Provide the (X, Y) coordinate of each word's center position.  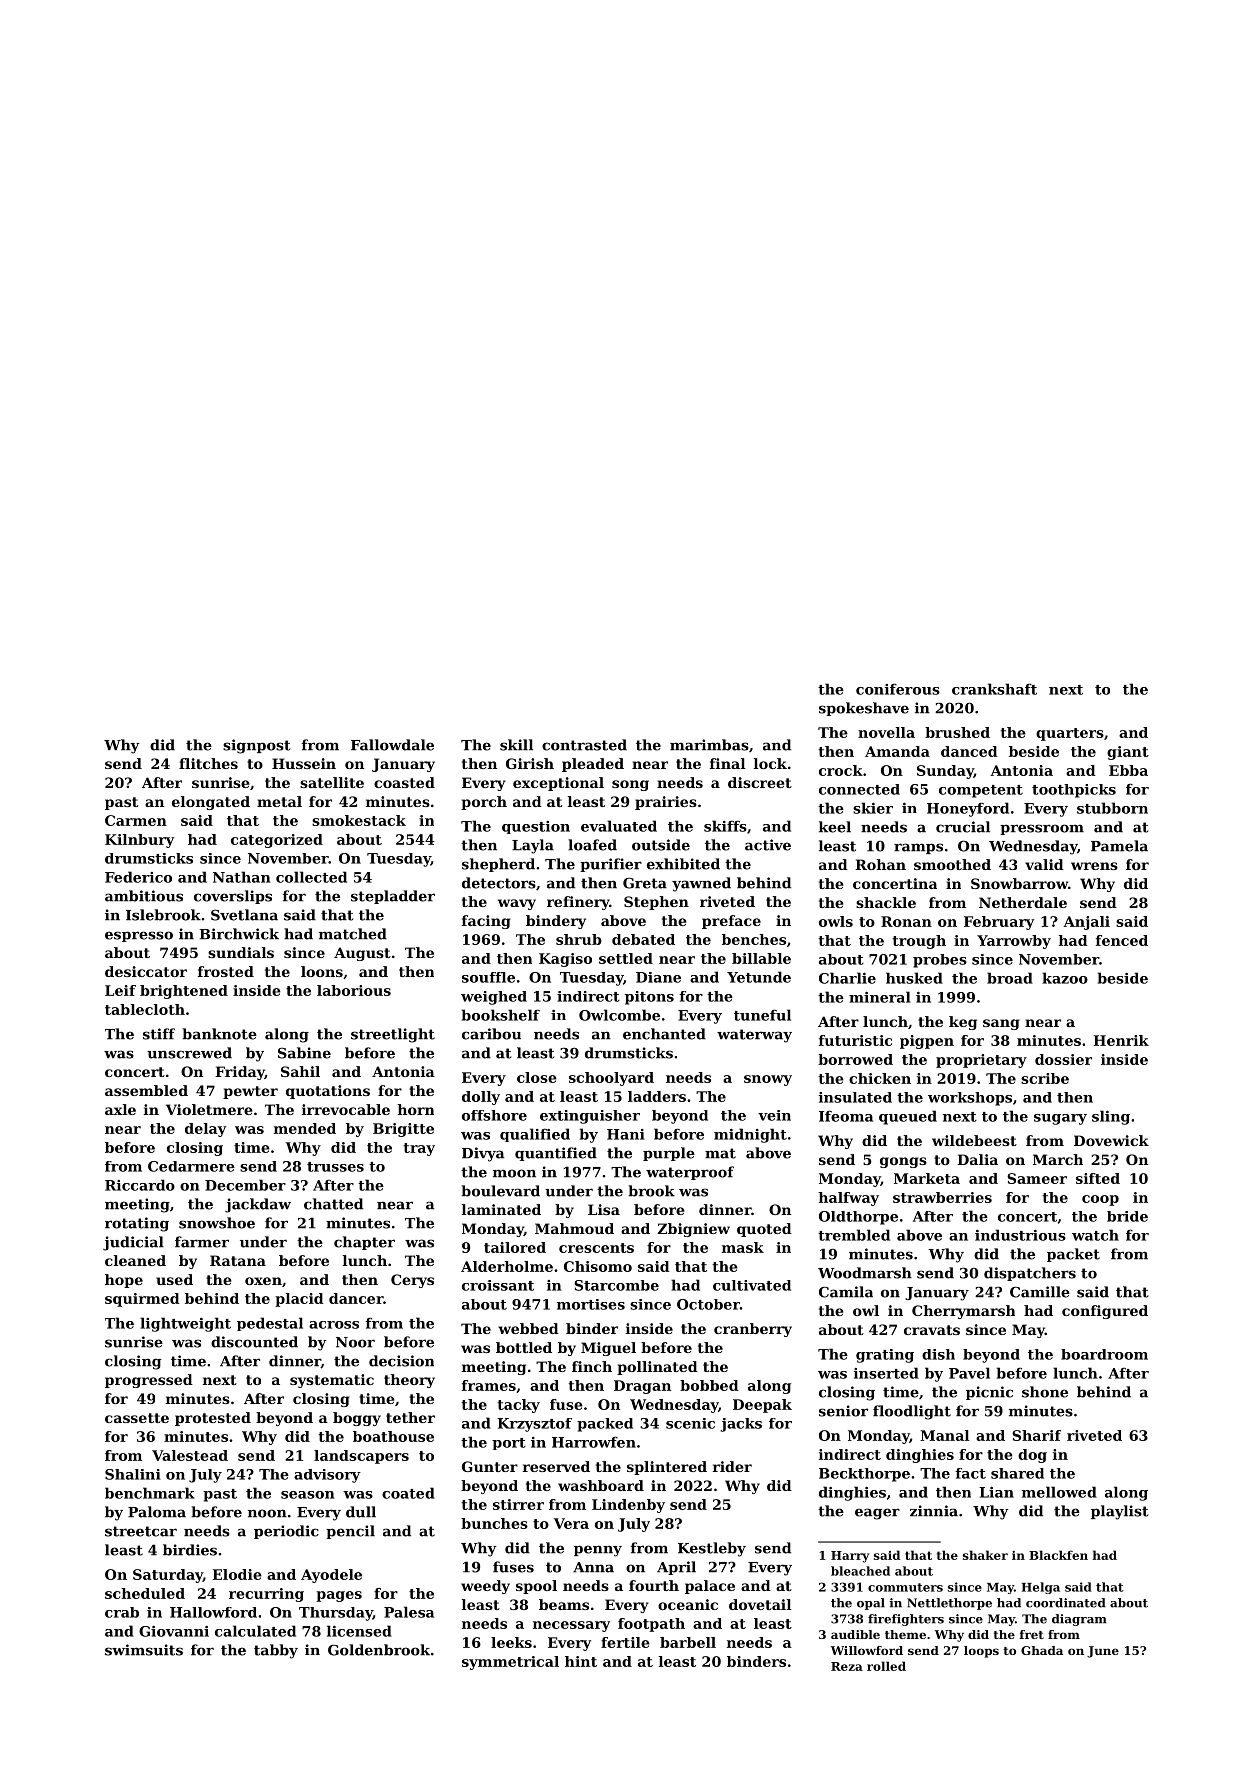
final (728, 763)
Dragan (642, 1387)
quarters (1070, 734)
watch (1095, 1235)
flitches (208, 763)
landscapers (361, 1457)
